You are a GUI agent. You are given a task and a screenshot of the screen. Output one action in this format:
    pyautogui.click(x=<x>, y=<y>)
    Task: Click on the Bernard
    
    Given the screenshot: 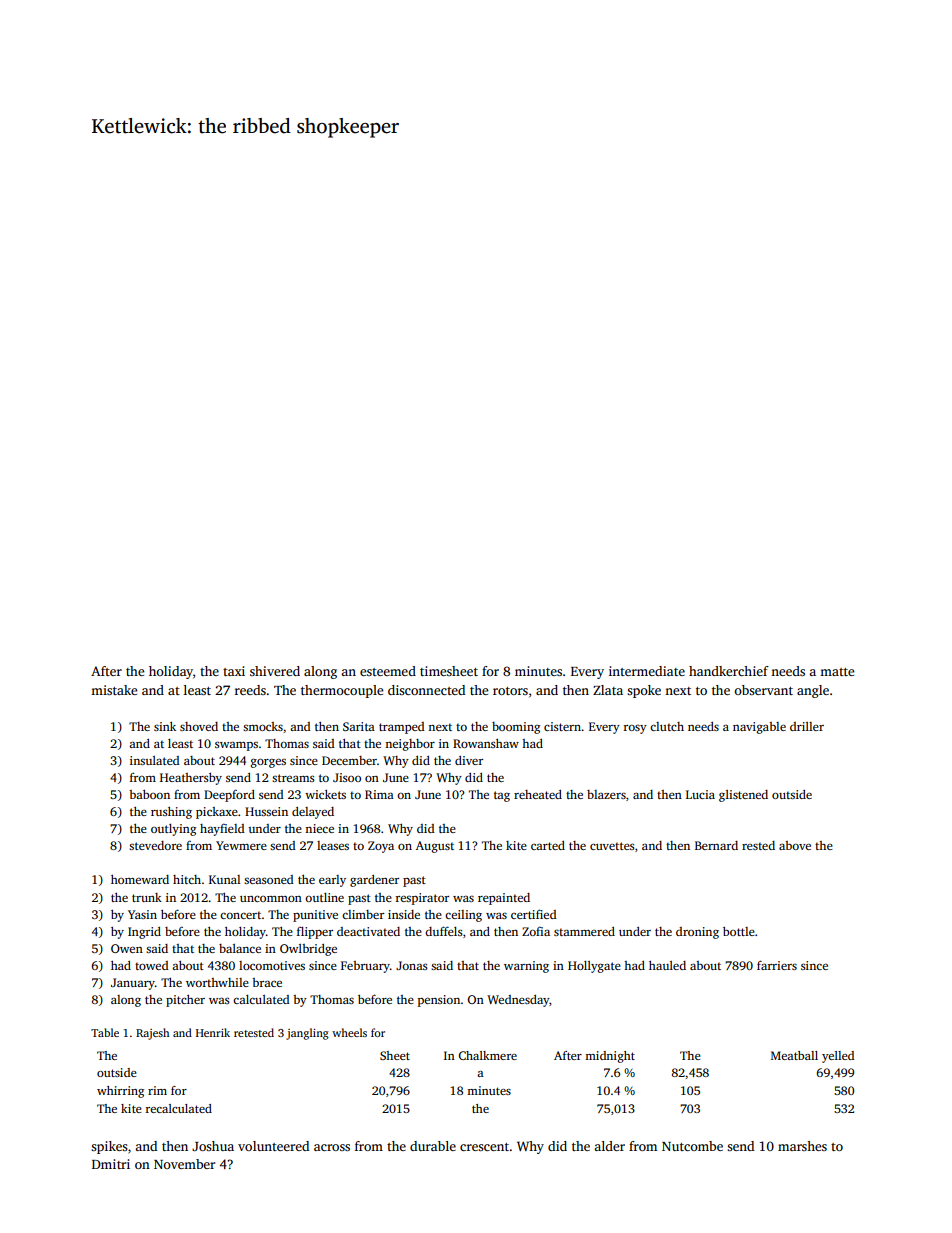 What is the action you would take?
    pyautogui.click(x=716, y=845)
